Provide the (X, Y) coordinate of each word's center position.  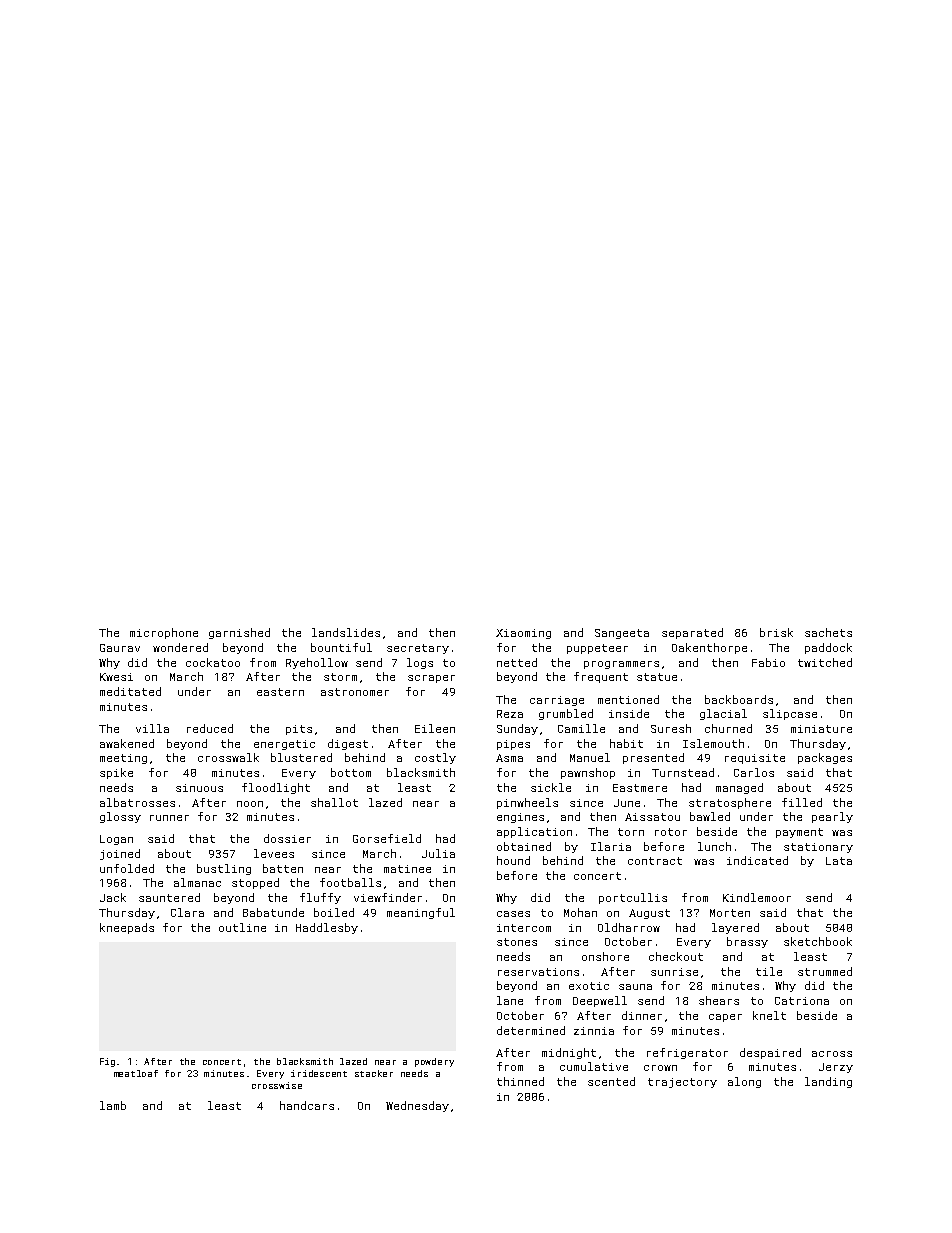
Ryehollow (317, 663)
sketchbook (818, 941)
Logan (116, 840)
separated (692, 633)
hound (513, 860)
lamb (113, 1105)
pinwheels (527, 803)
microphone (164, 633)
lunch (714, 846)
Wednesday (417, 1106)
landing (828, 1082)
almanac (197, 882)
